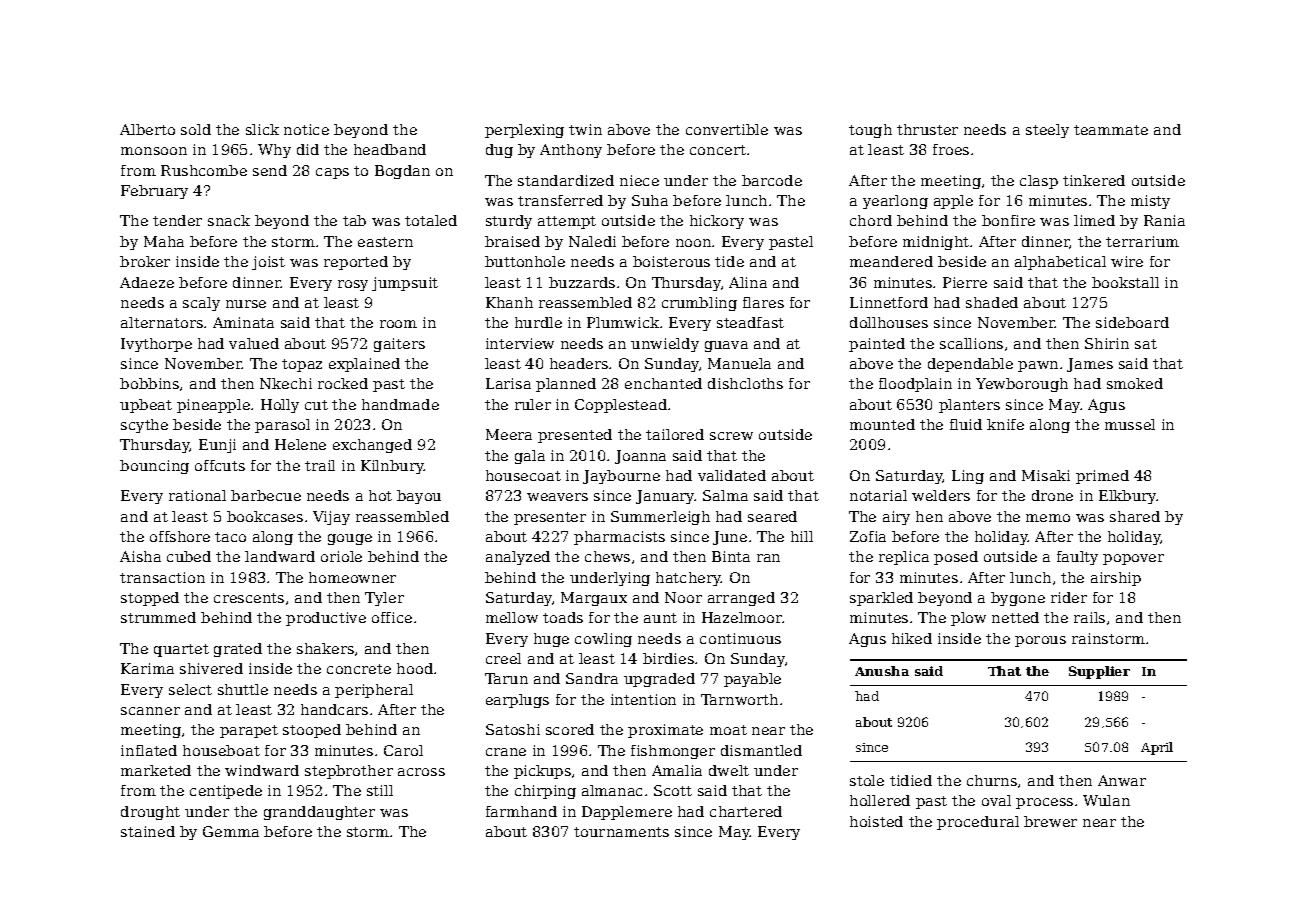 This screenshot has height=924, width=1308. I want to click on smoked, so click(1135, 383).
